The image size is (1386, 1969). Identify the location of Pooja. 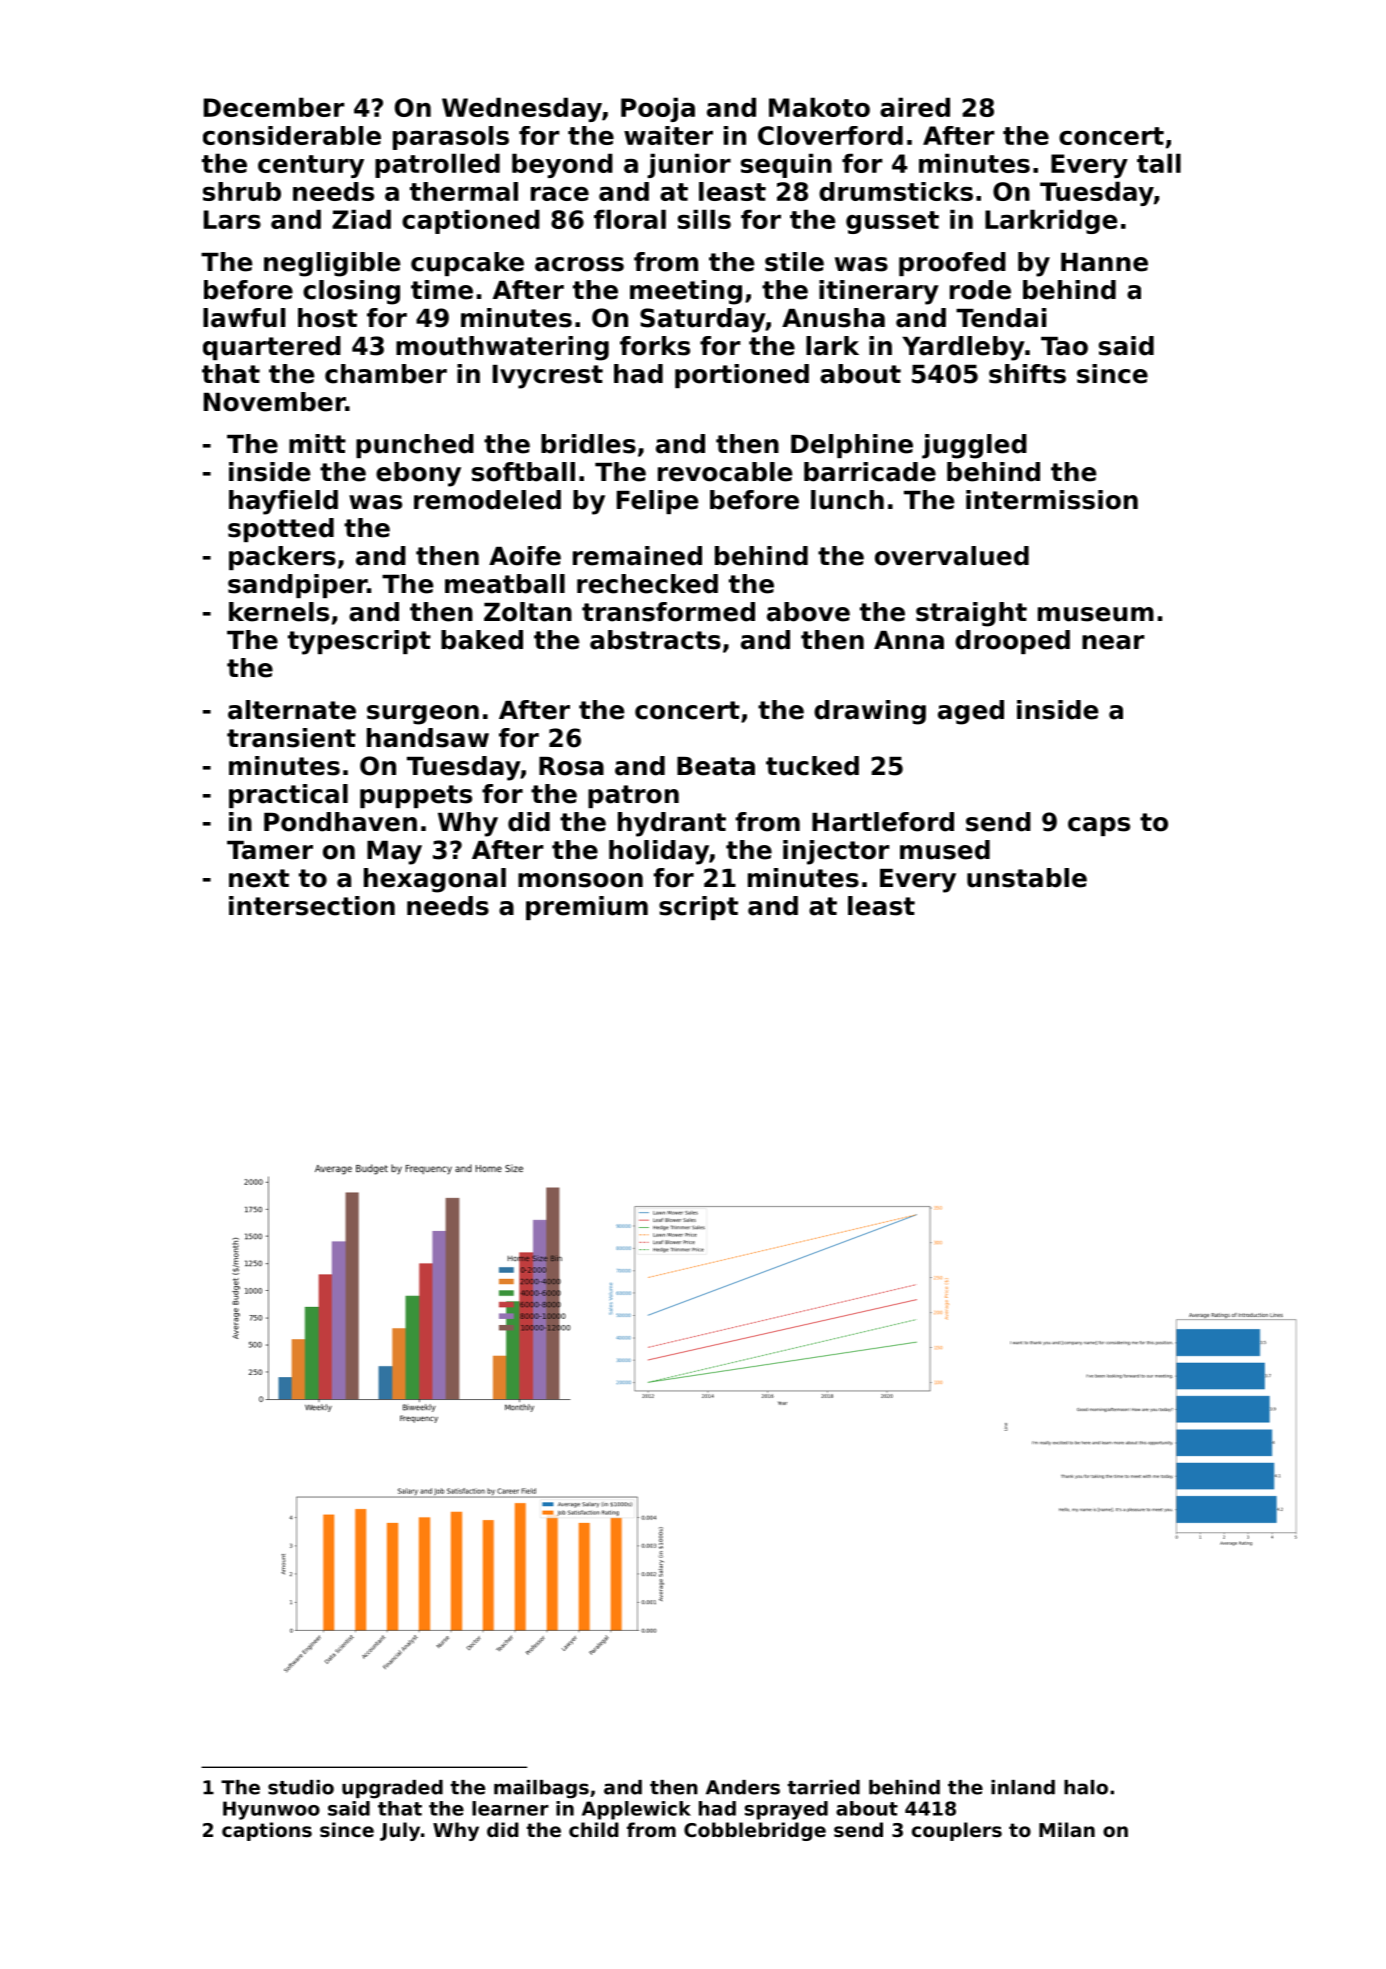
(658, 109).
